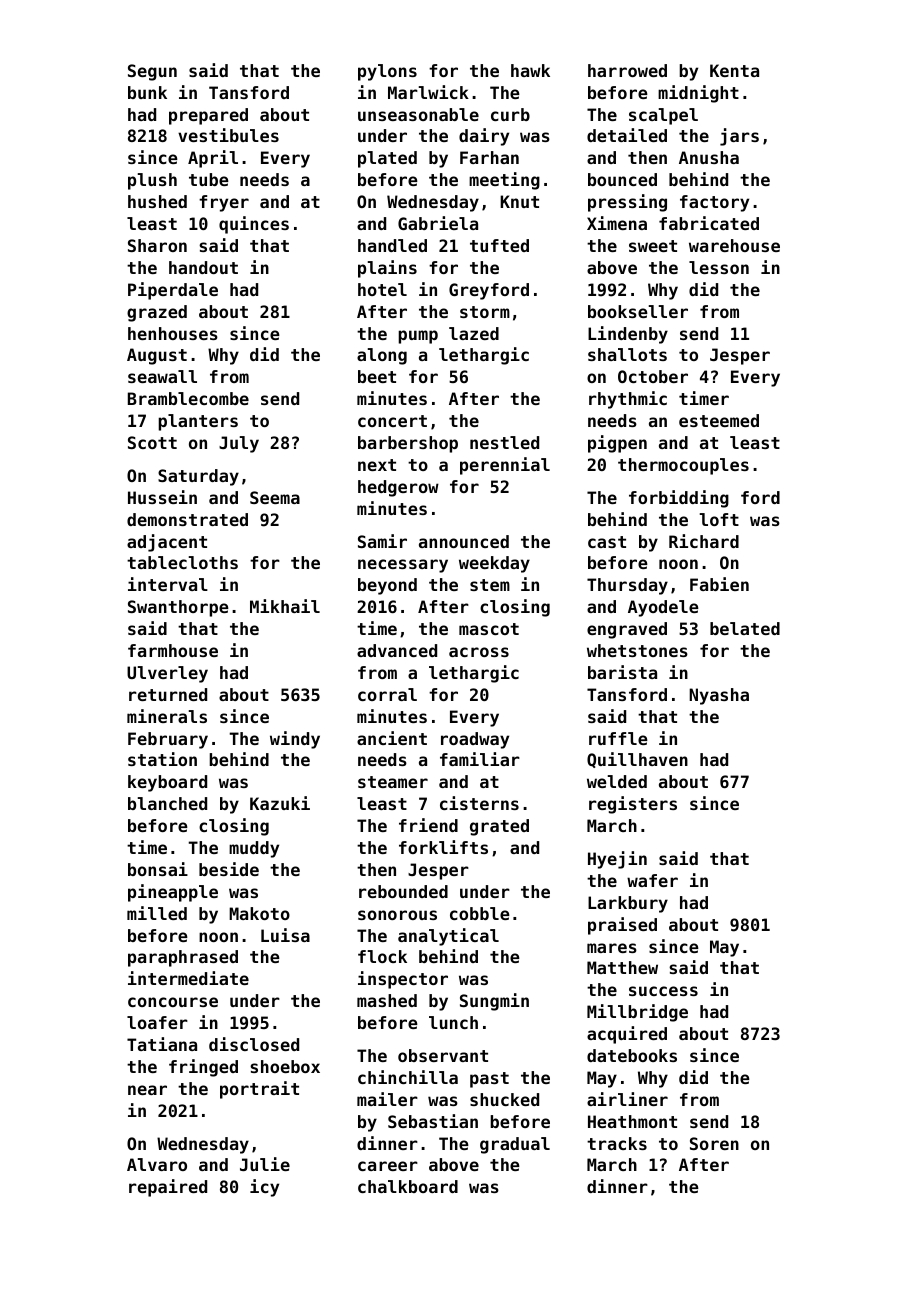 This screenshot has width=908, height=1316. Describe the element at coordinates (173, 1002) in the screenshot. I see `concourse` at that location.
